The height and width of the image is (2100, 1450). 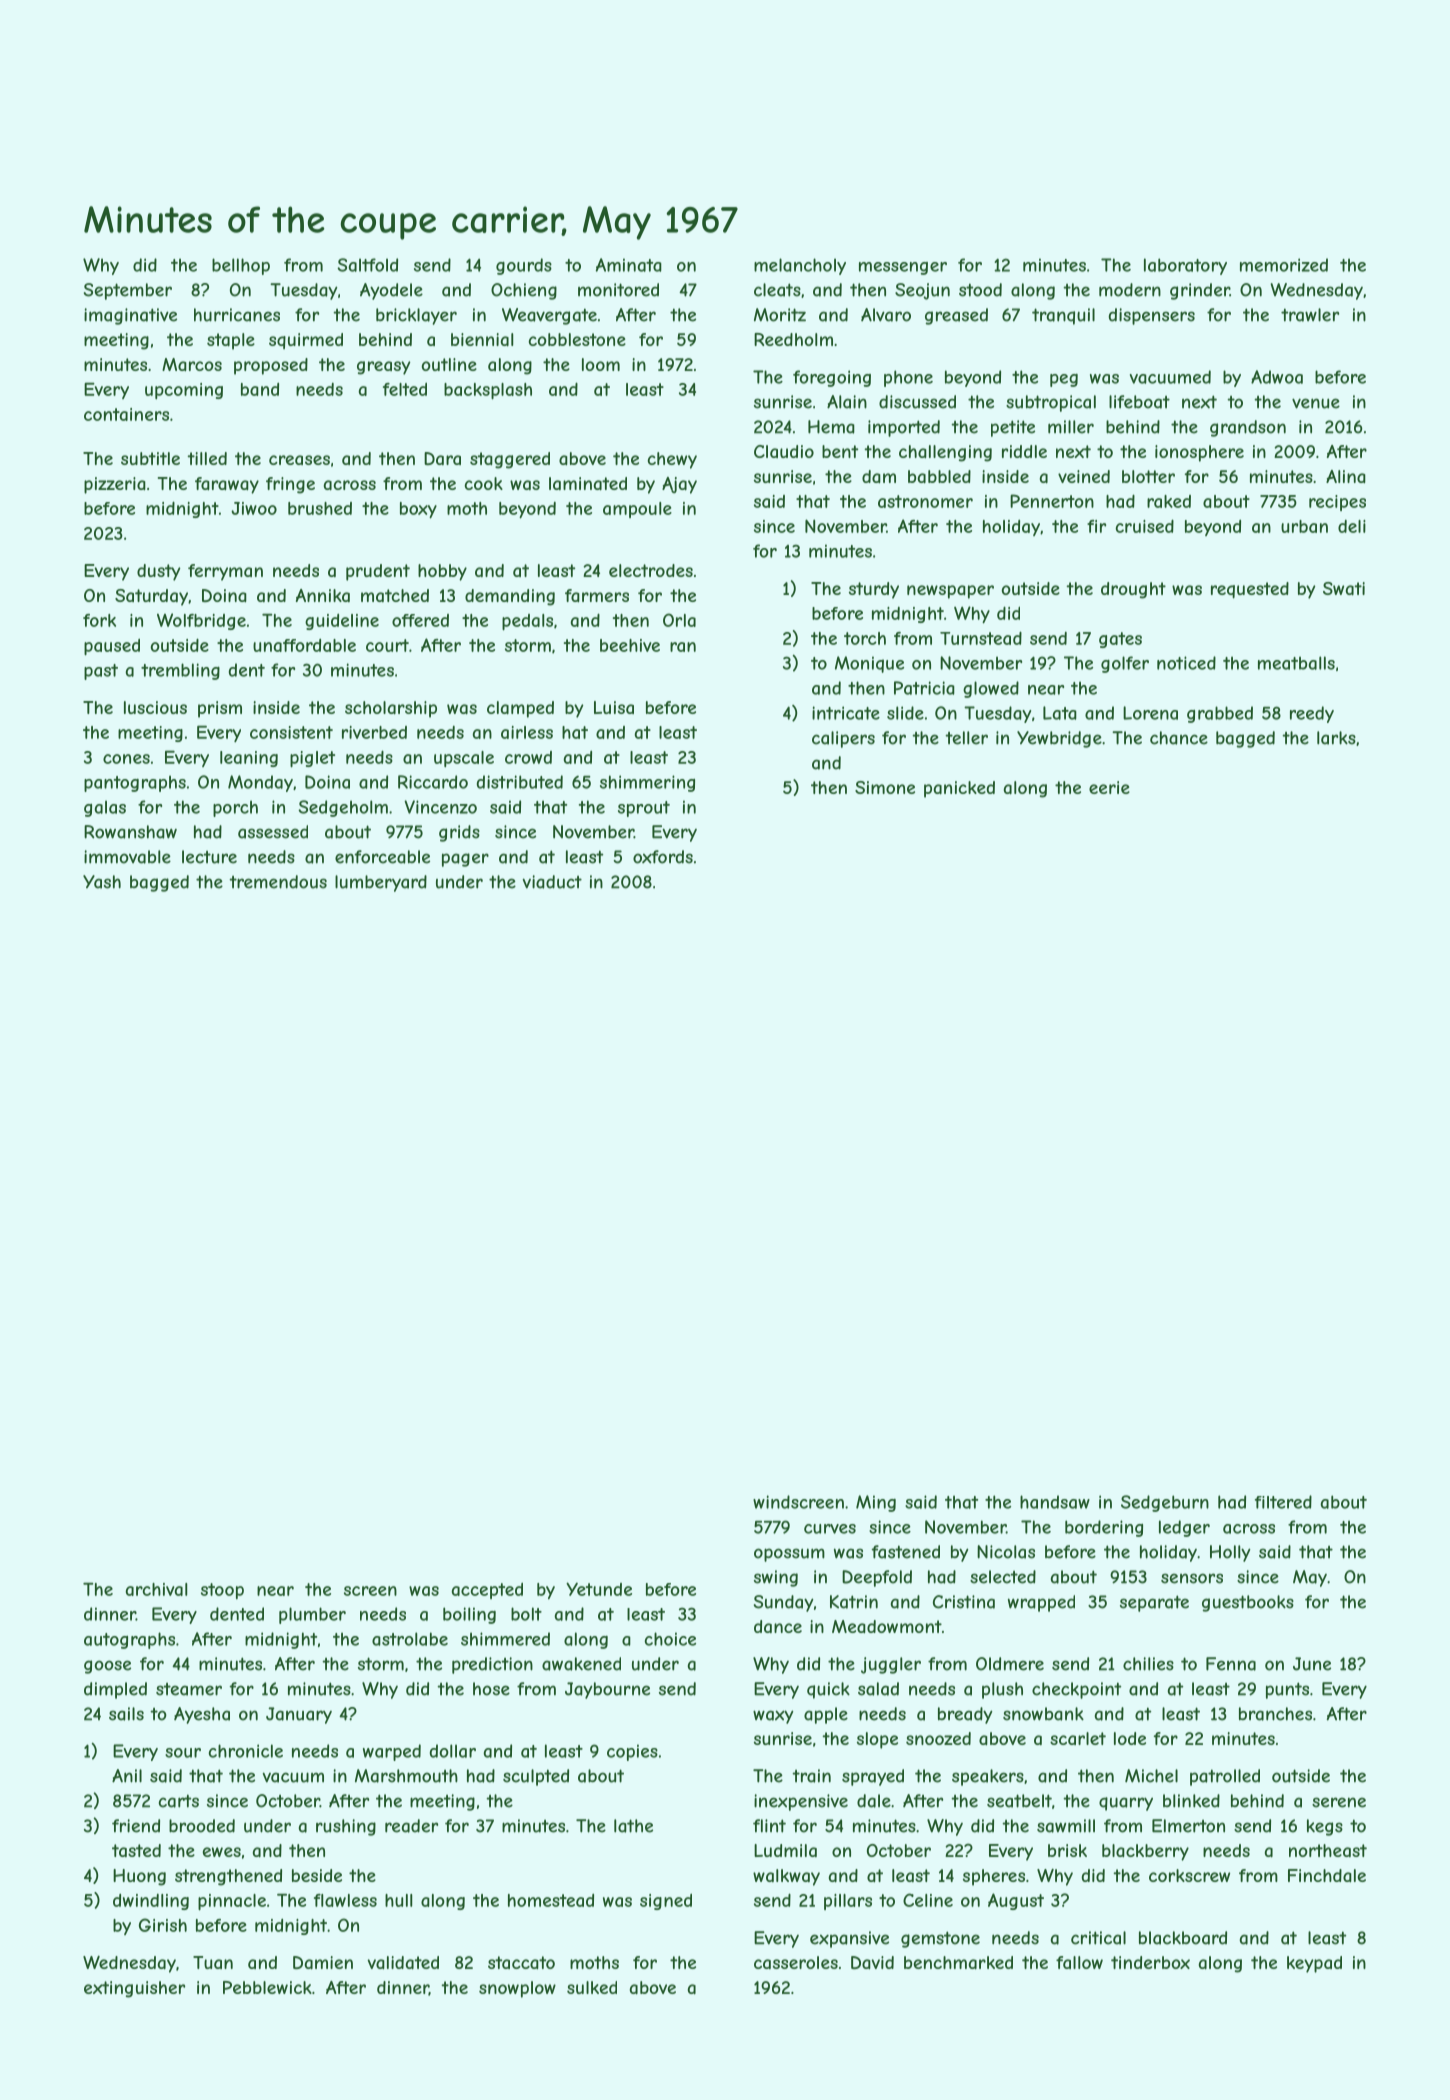 What do you see at coordinates (950, 592) in the image?
I see `newspaper` at bounding box center [950, 592].
